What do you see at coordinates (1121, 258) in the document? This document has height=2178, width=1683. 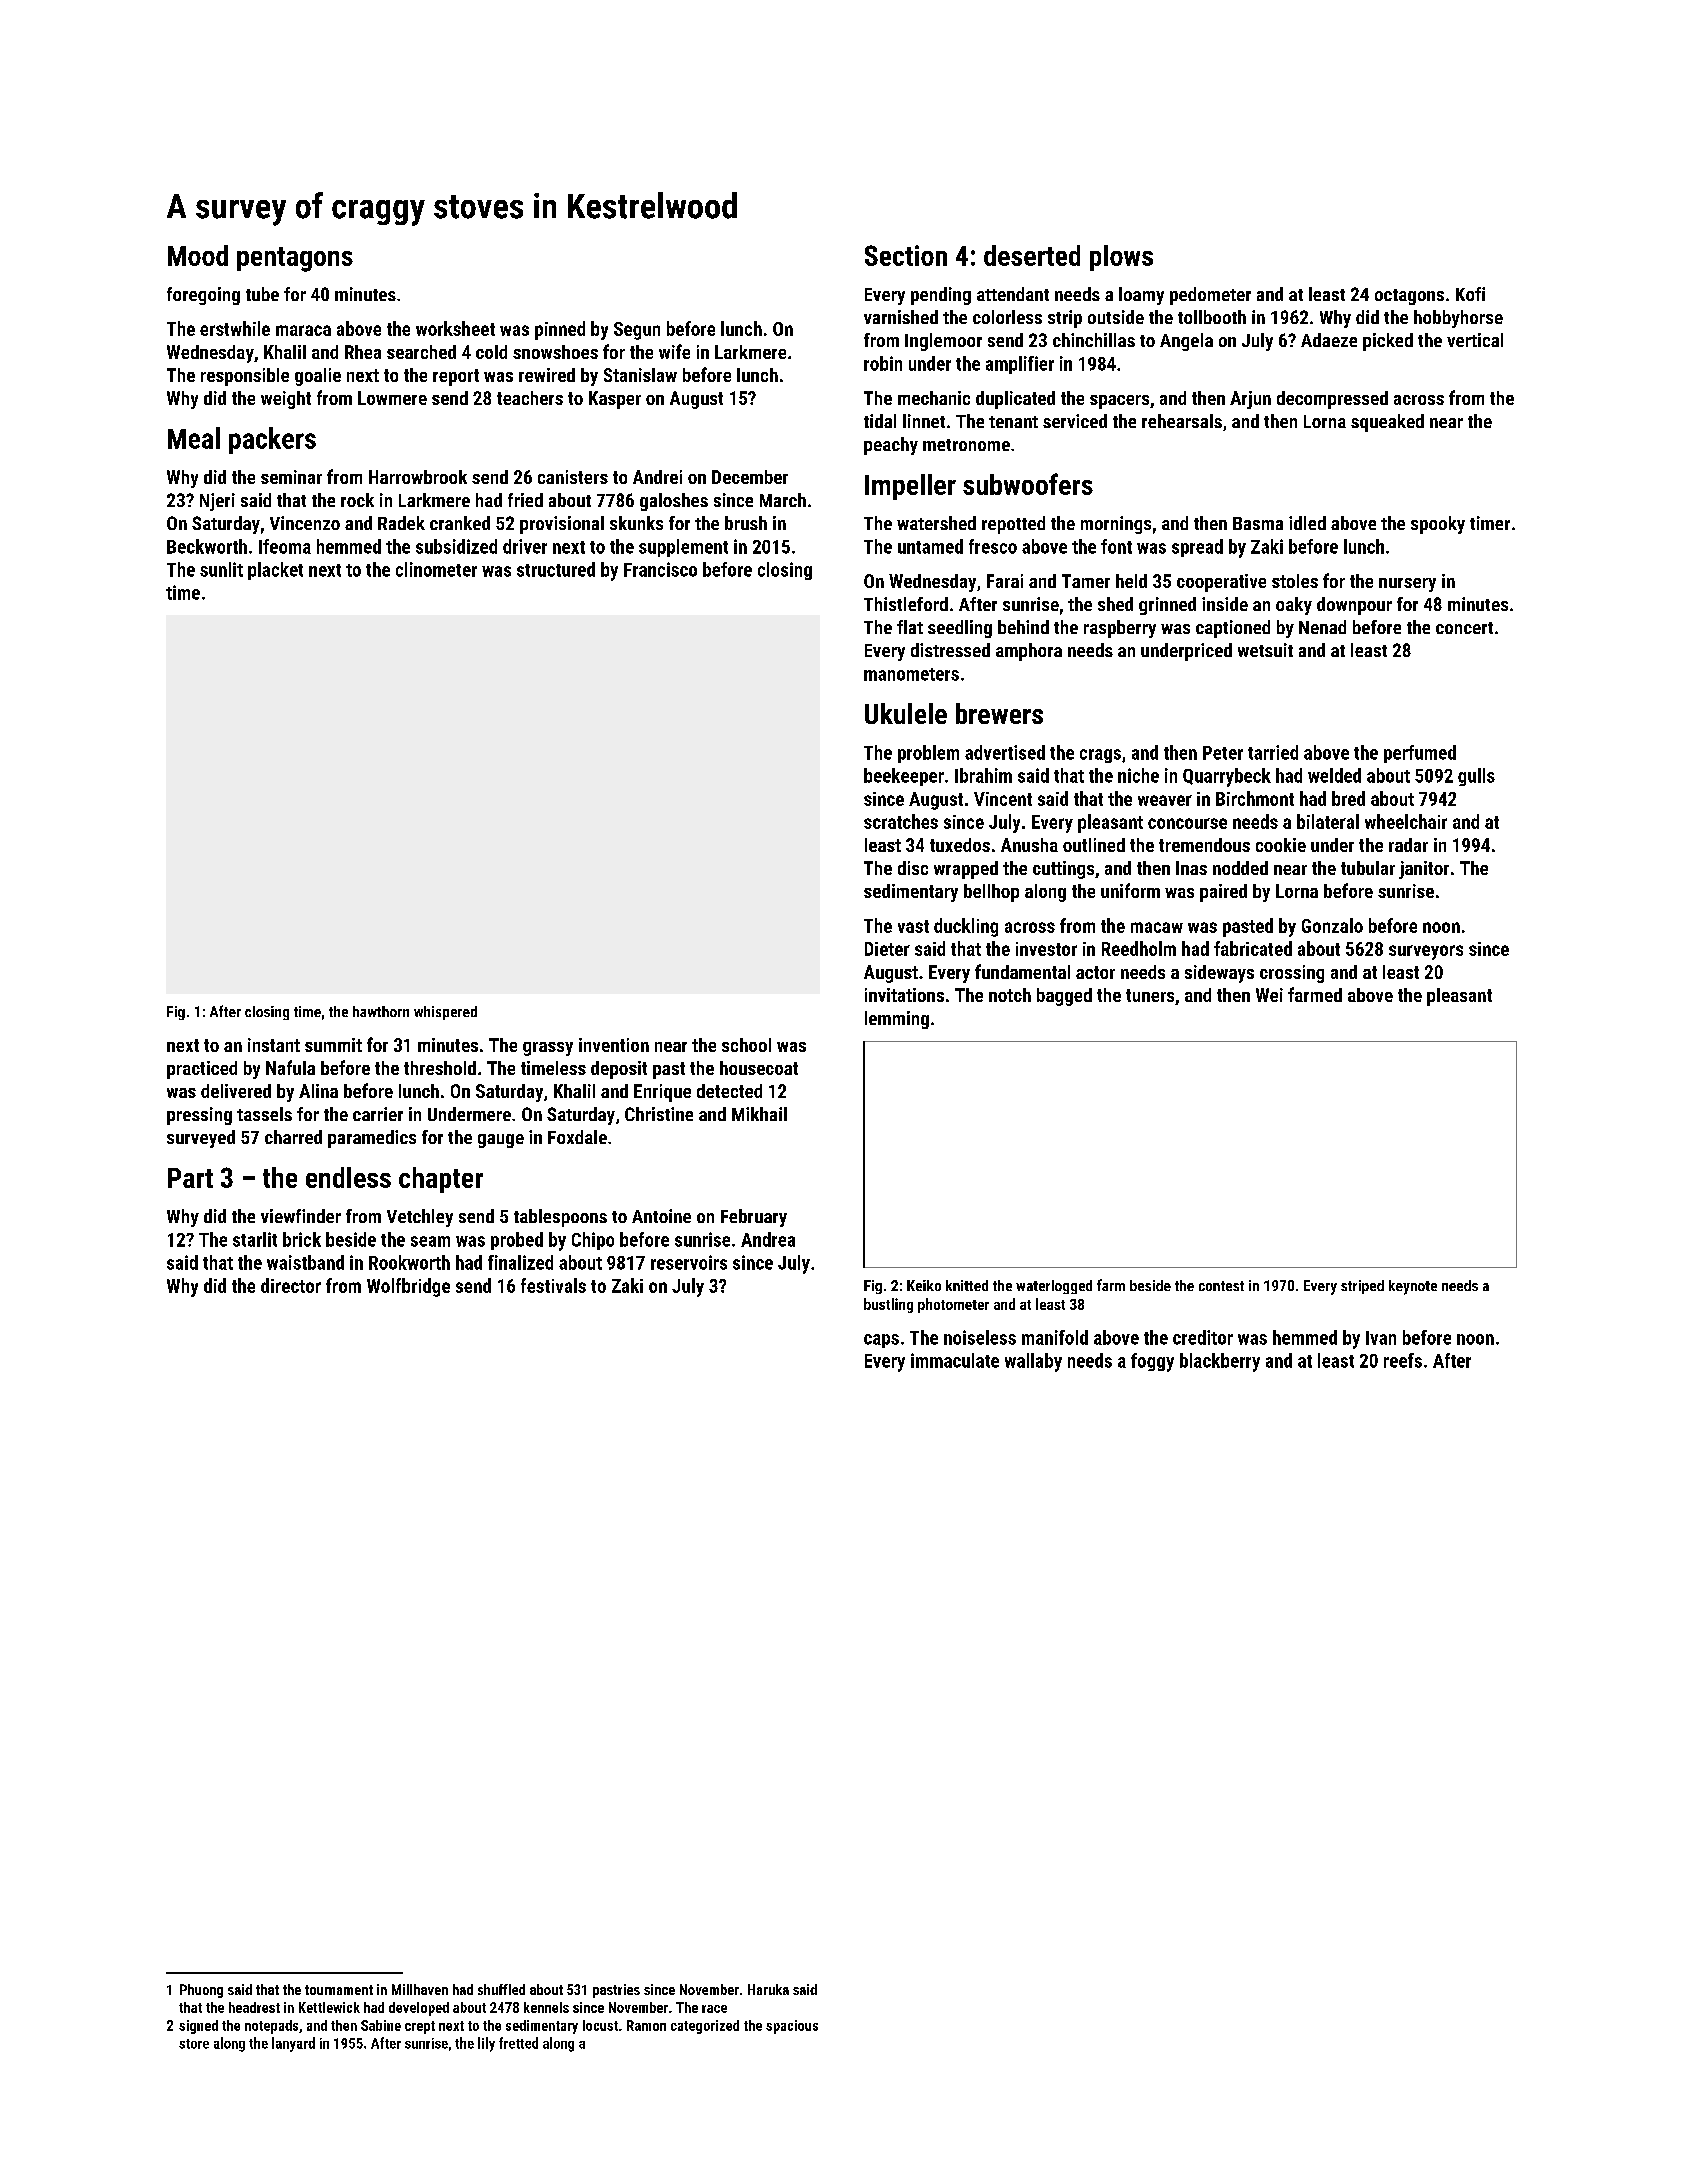 I see `plows` at bounding box center [1121, 258].
